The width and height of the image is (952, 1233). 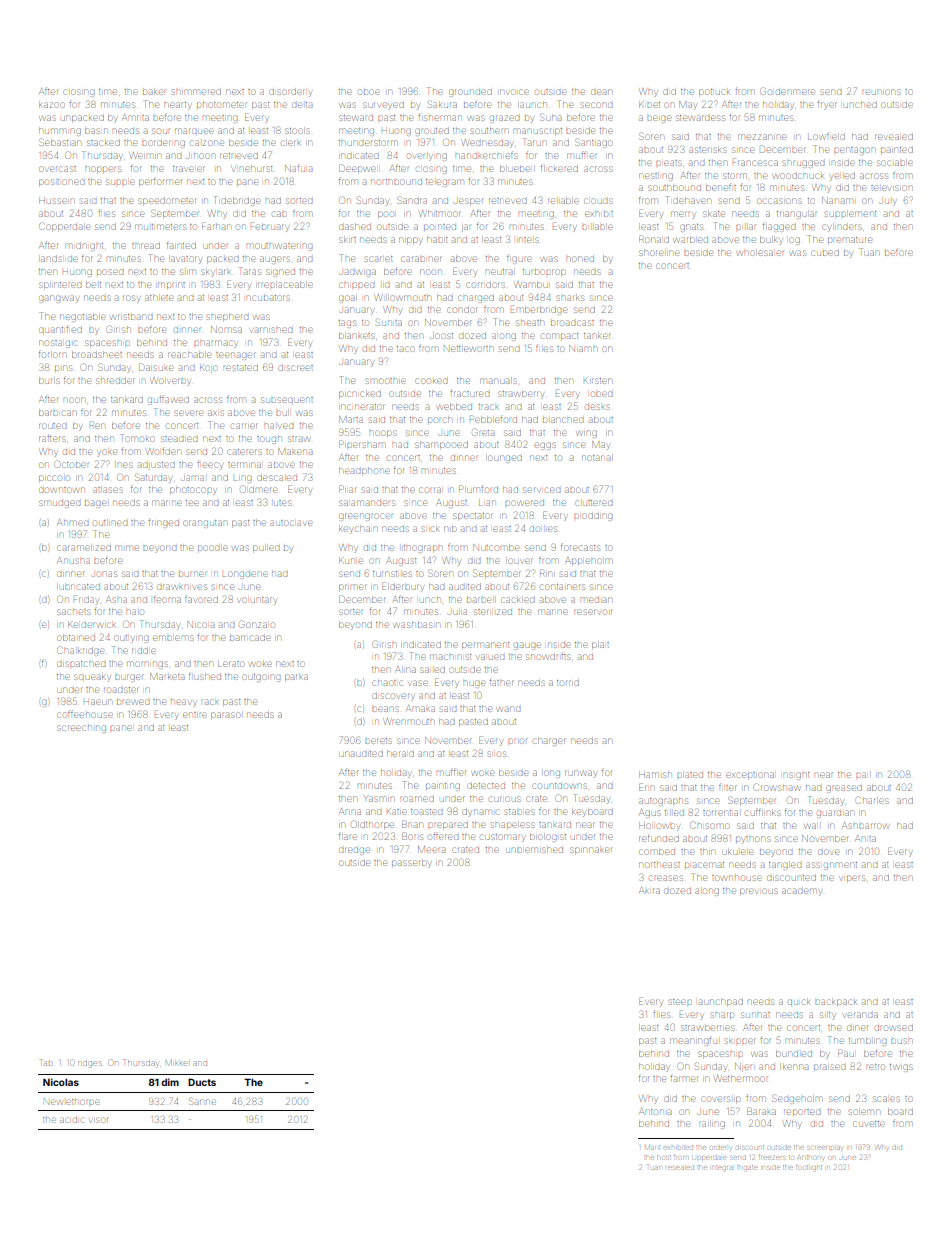 What do you see at coordinates (652, 1147) in the image?
I see `Marit` at bounding box center [652, 1147].
